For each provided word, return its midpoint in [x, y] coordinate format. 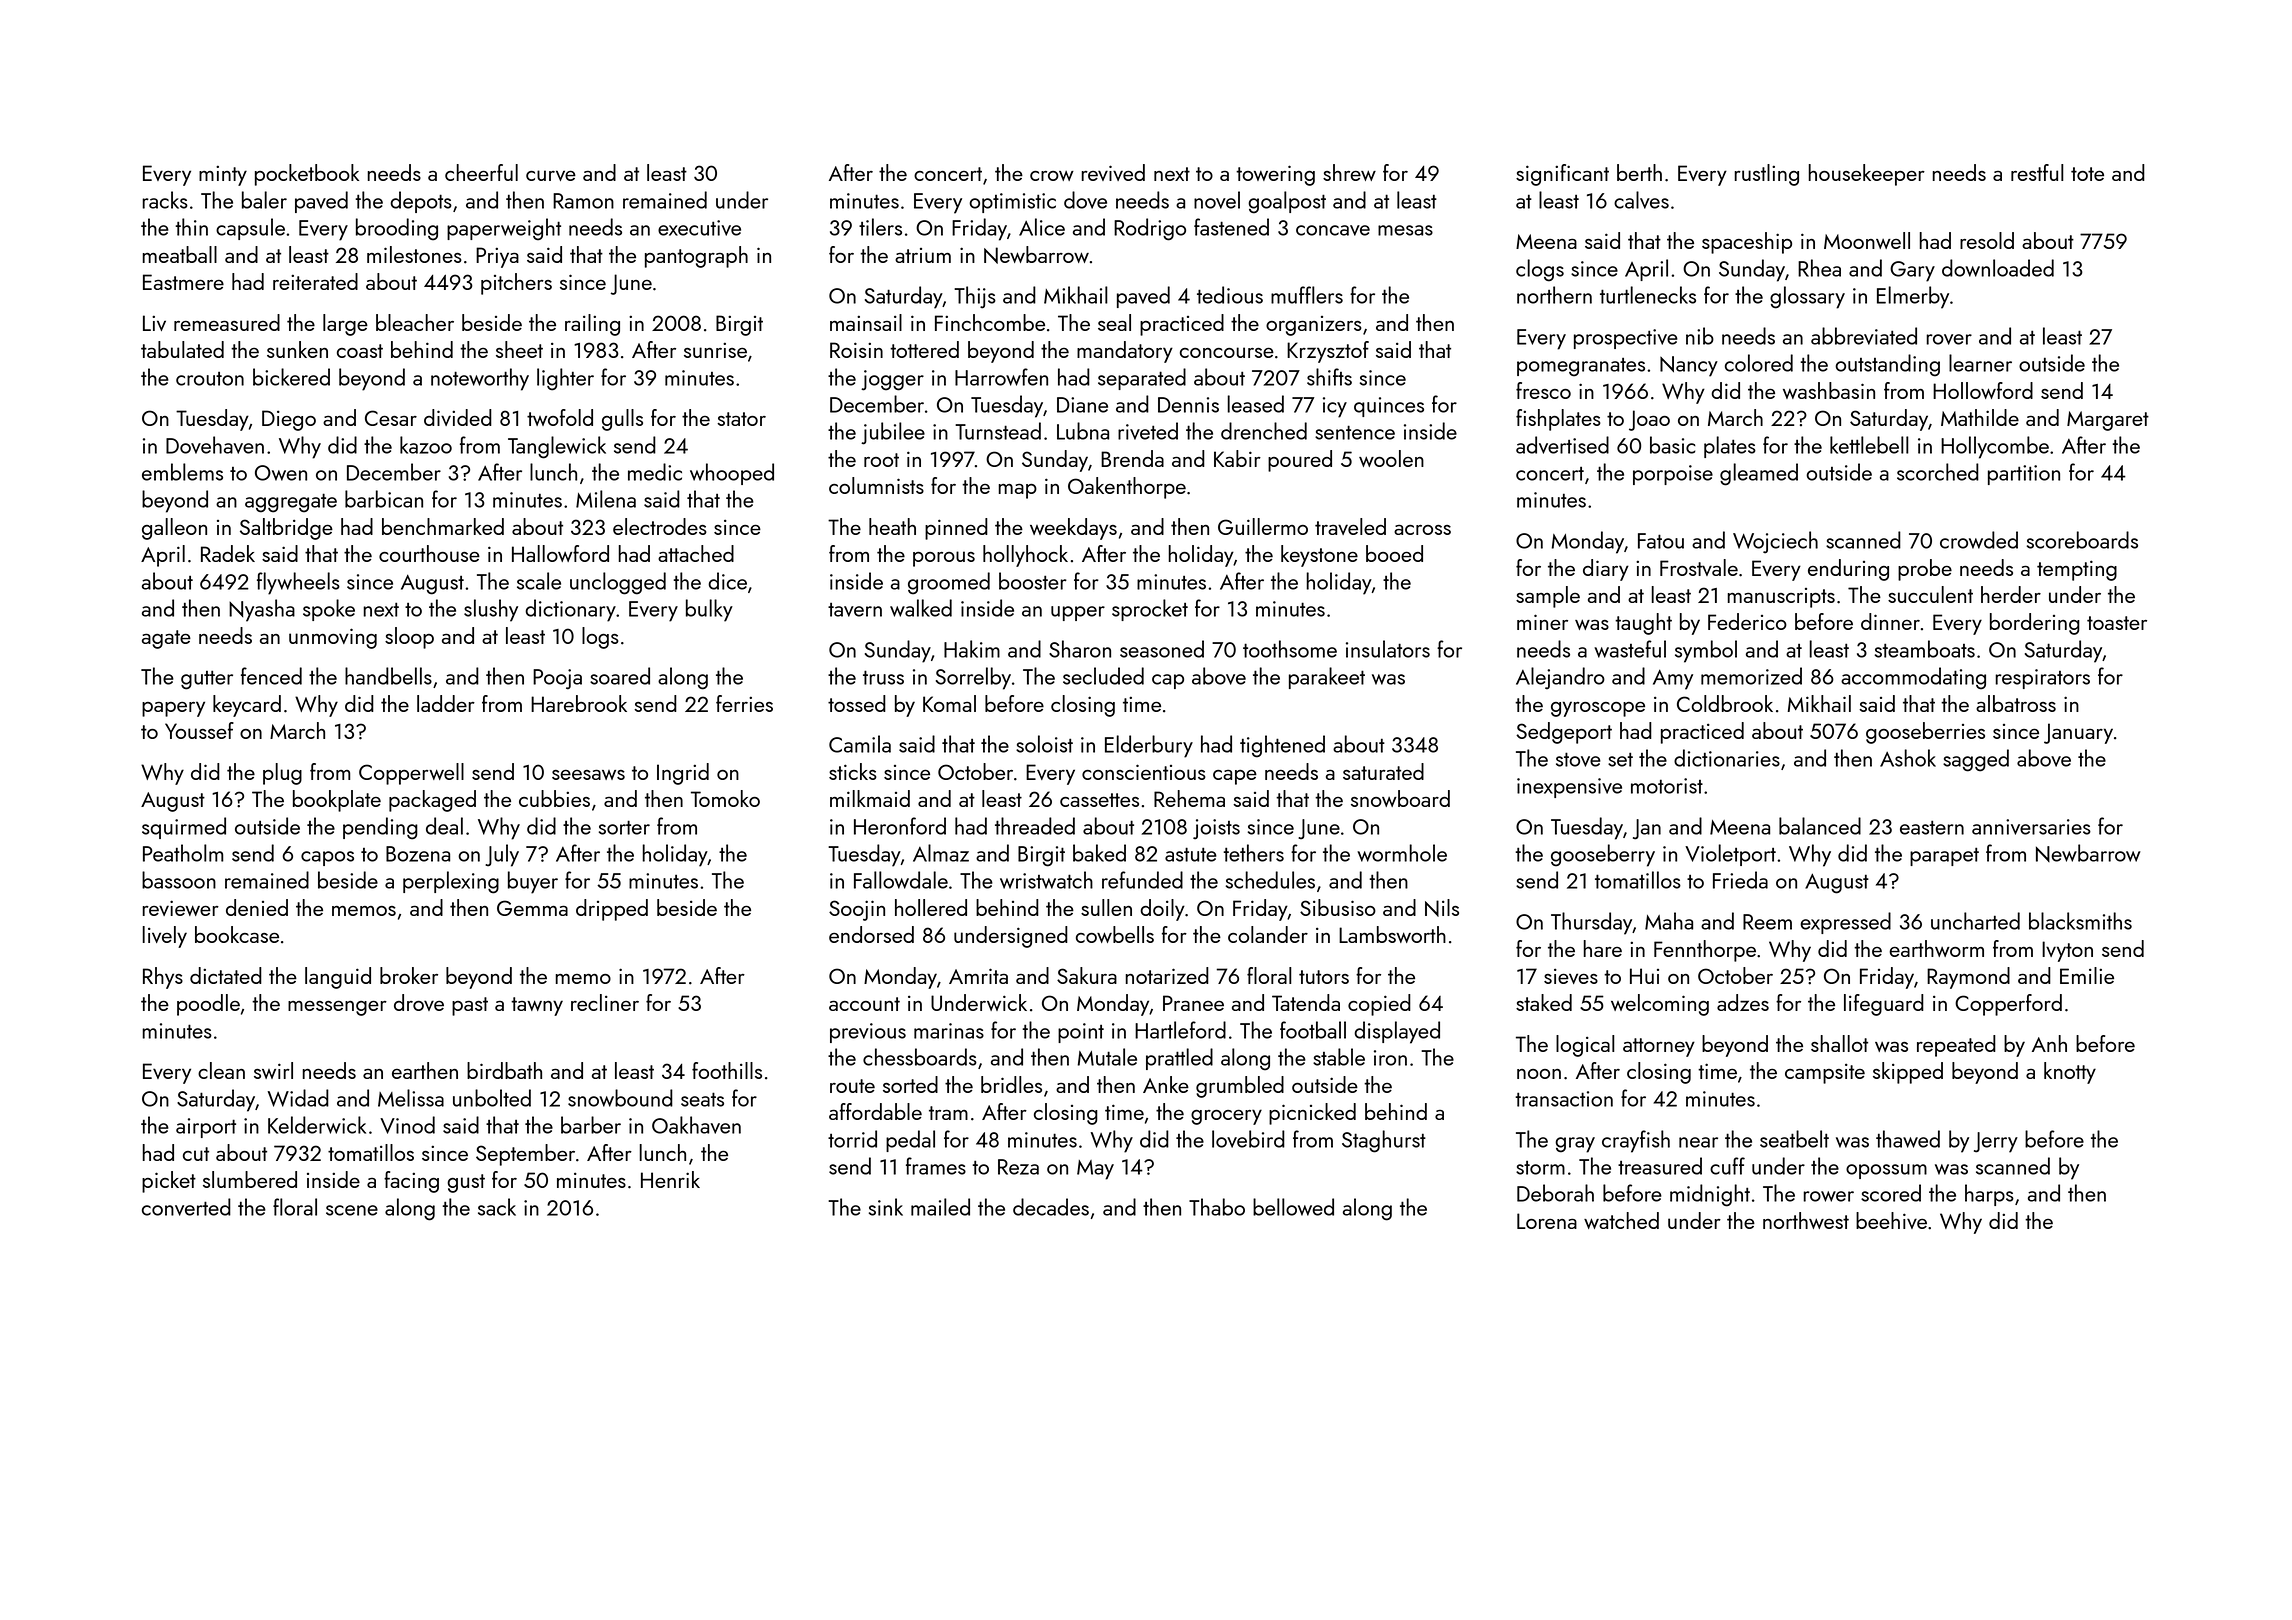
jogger [892, 380]
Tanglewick [557, 447]
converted [186, 1207]
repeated [1956, 1046]
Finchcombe [990, 322]
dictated [226, 975]
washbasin [1829, 390]
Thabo [1217, 1207]
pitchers [516, 284]
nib [1700, 336]
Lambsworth [1392, 934]
